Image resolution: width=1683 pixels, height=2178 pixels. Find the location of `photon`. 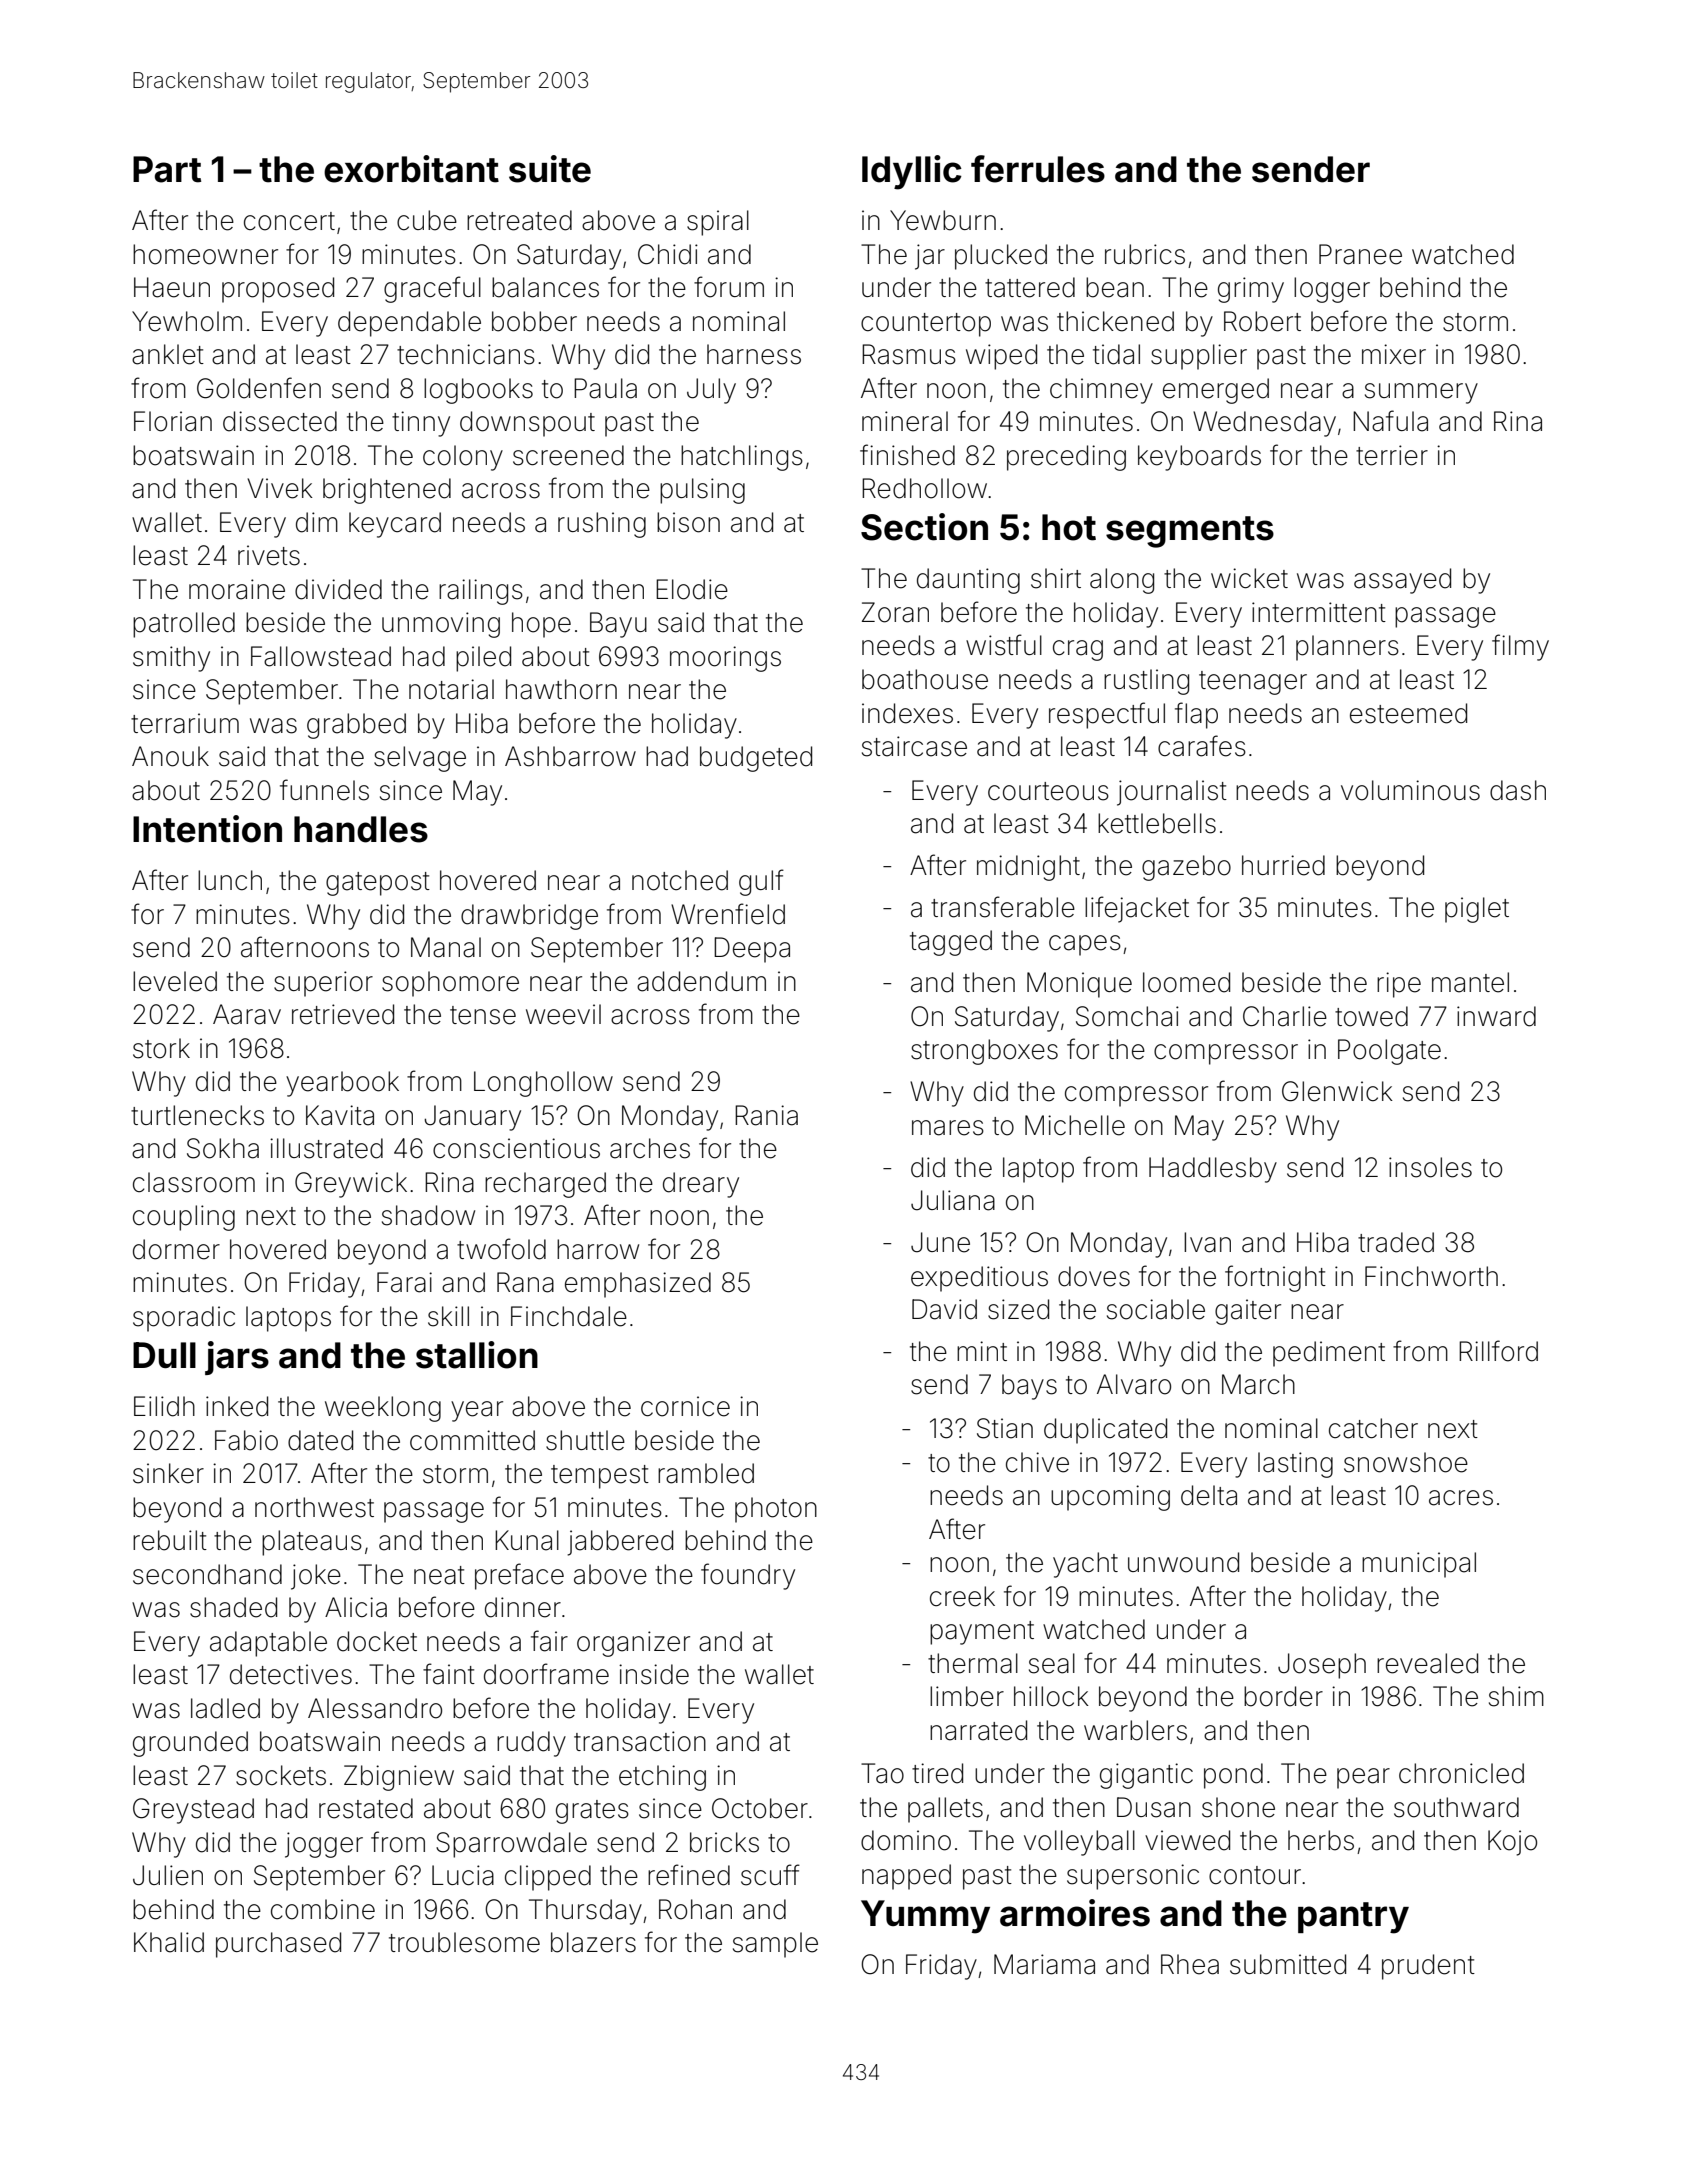

photon is located at coordinates (776, 1510).
